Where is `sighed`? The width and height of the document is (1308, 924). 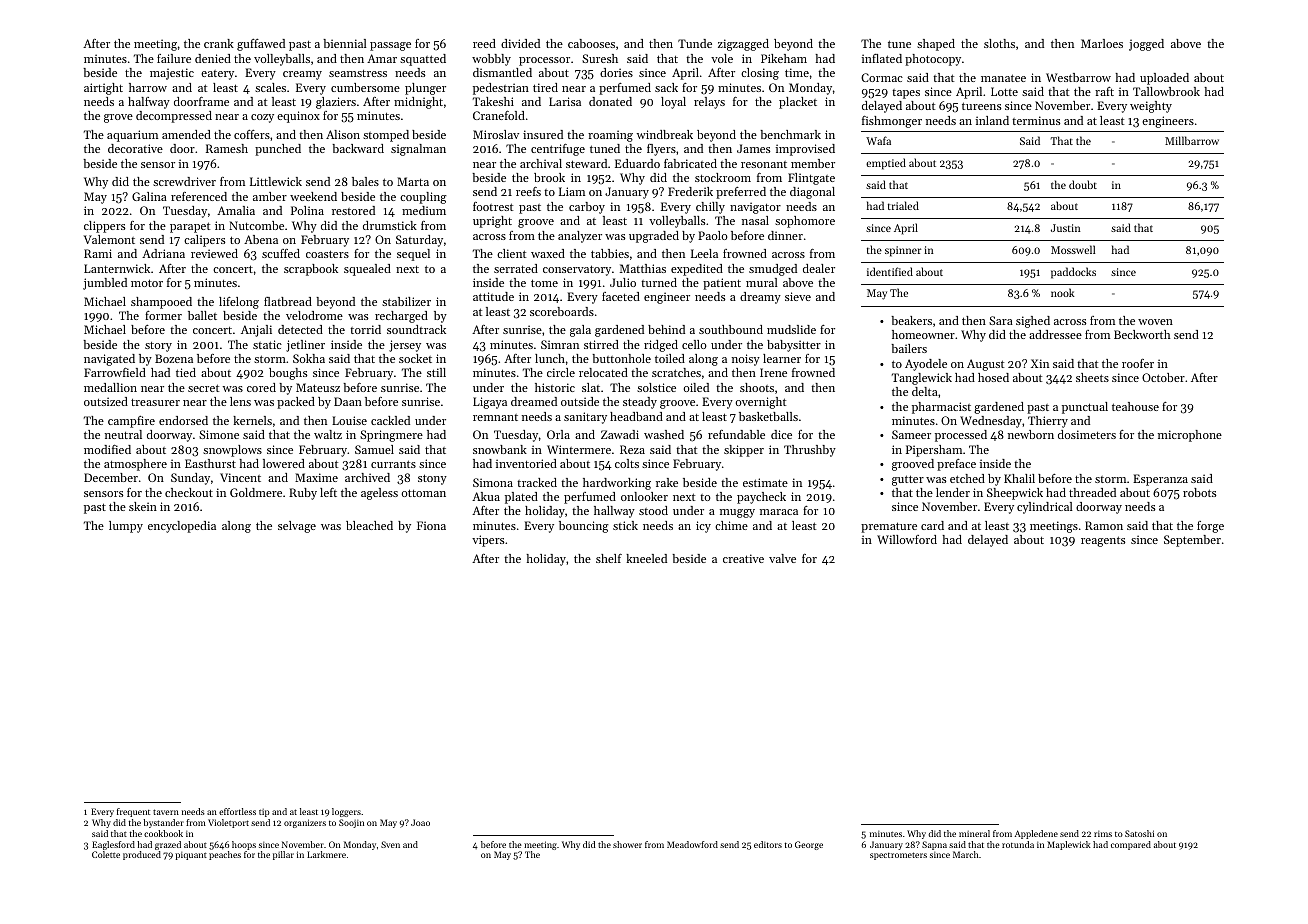 sighed is located at coordinates (1033, 322).
